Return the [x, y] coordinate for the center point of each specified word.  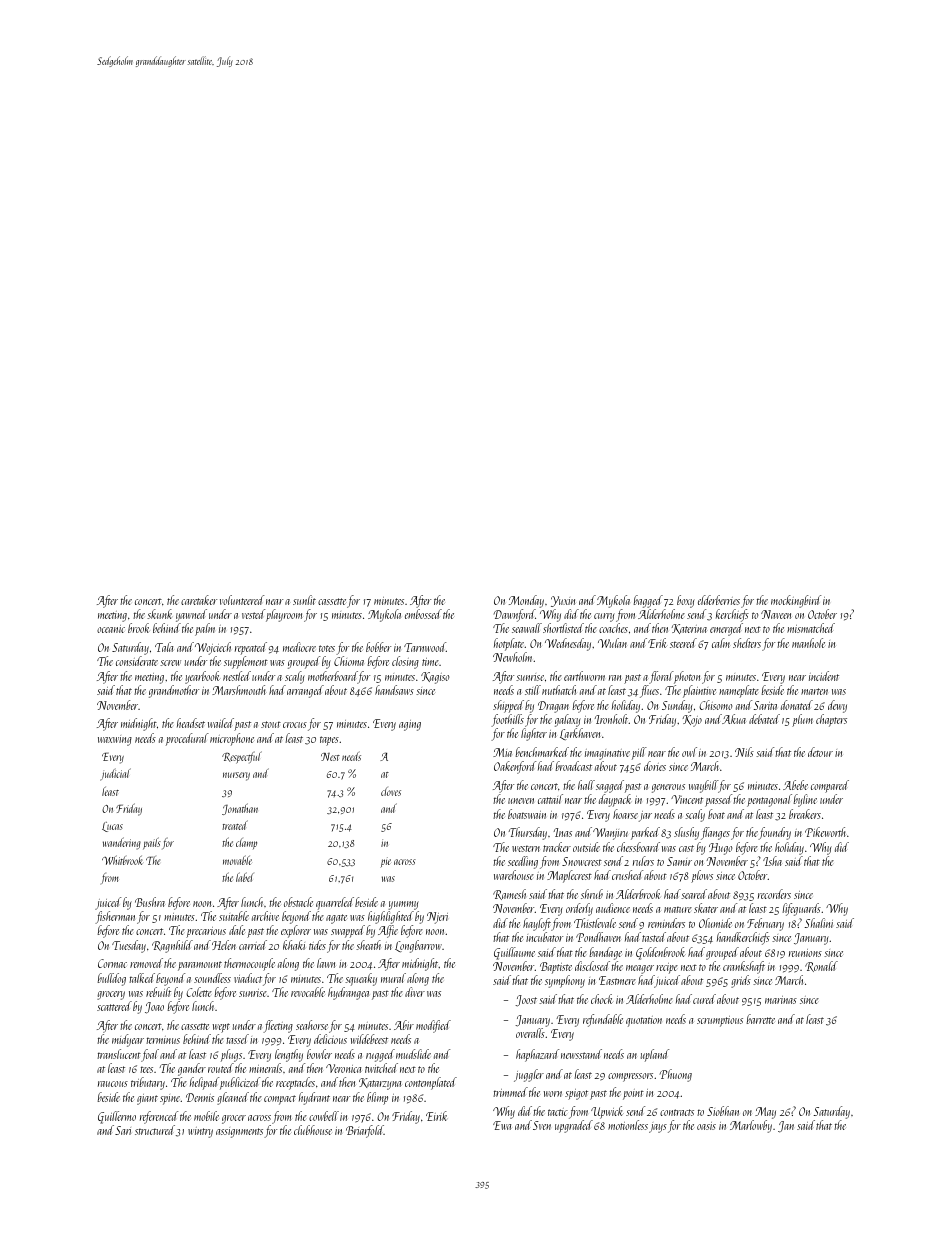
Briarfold [365, 1131]
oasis [706, 1126]
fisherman [115, 917]
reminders [666, 923]
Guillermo [117, 1117]
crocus [295, 725]
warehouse [514, 875]
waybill [703, 786]
